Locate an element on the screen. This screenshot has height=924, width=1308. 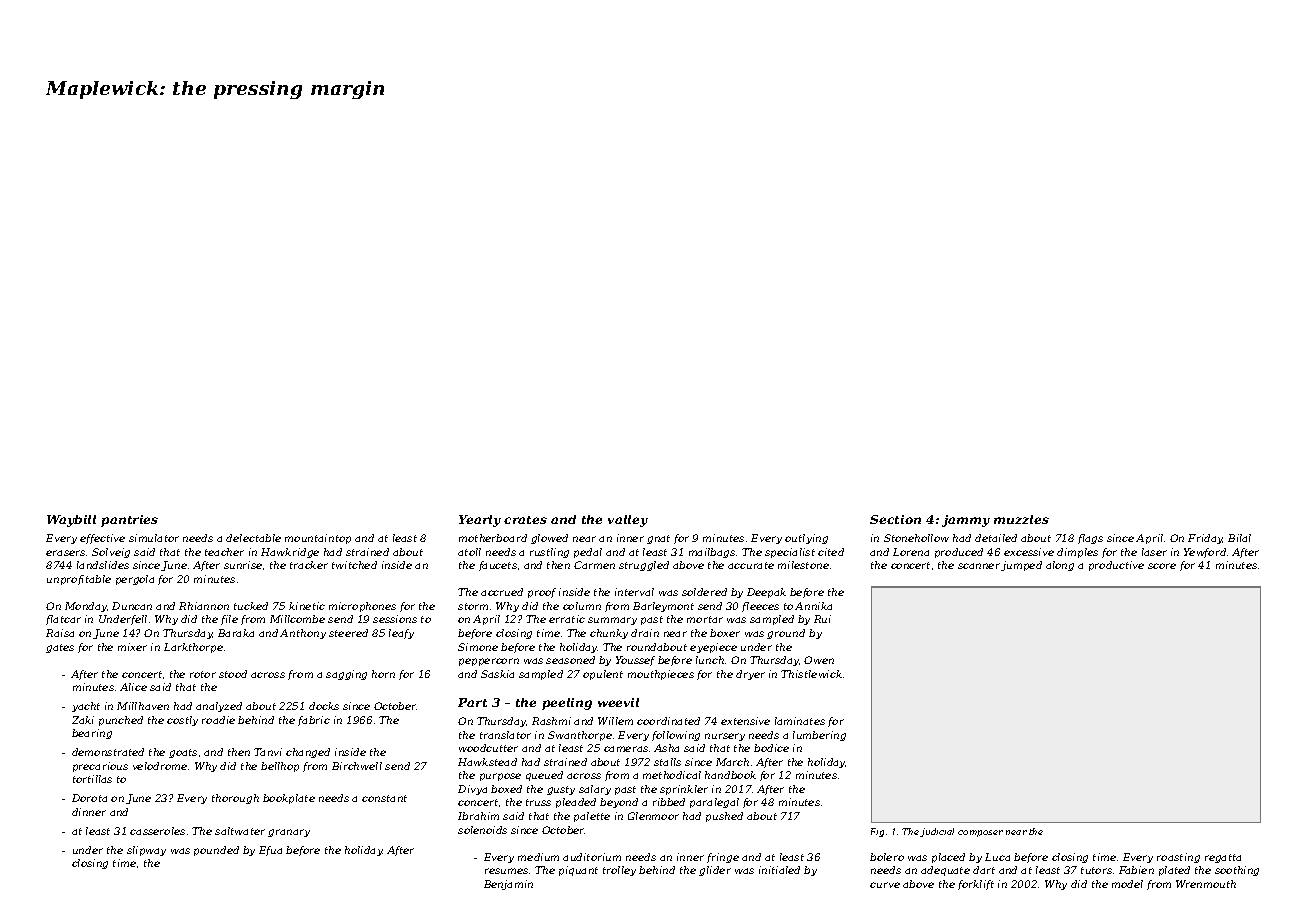
Owen is located at coordinates (819, 660).
